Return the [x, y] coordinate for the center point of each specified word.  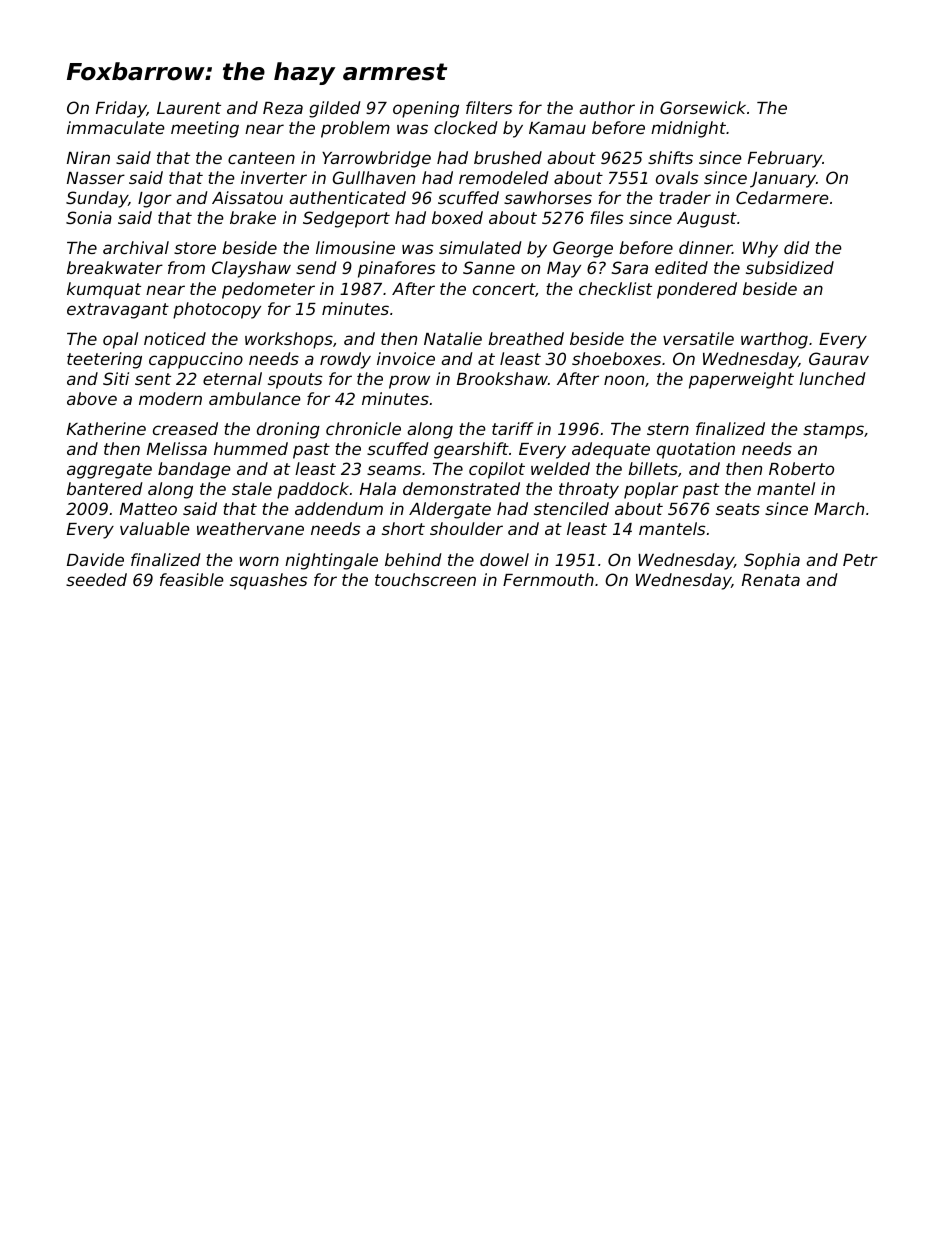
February [785, 159]
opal [120, 340]
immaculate [116, 127]
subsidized [790, 267]
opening [426, 109]
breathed [526, 338]
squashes [269, 581]
